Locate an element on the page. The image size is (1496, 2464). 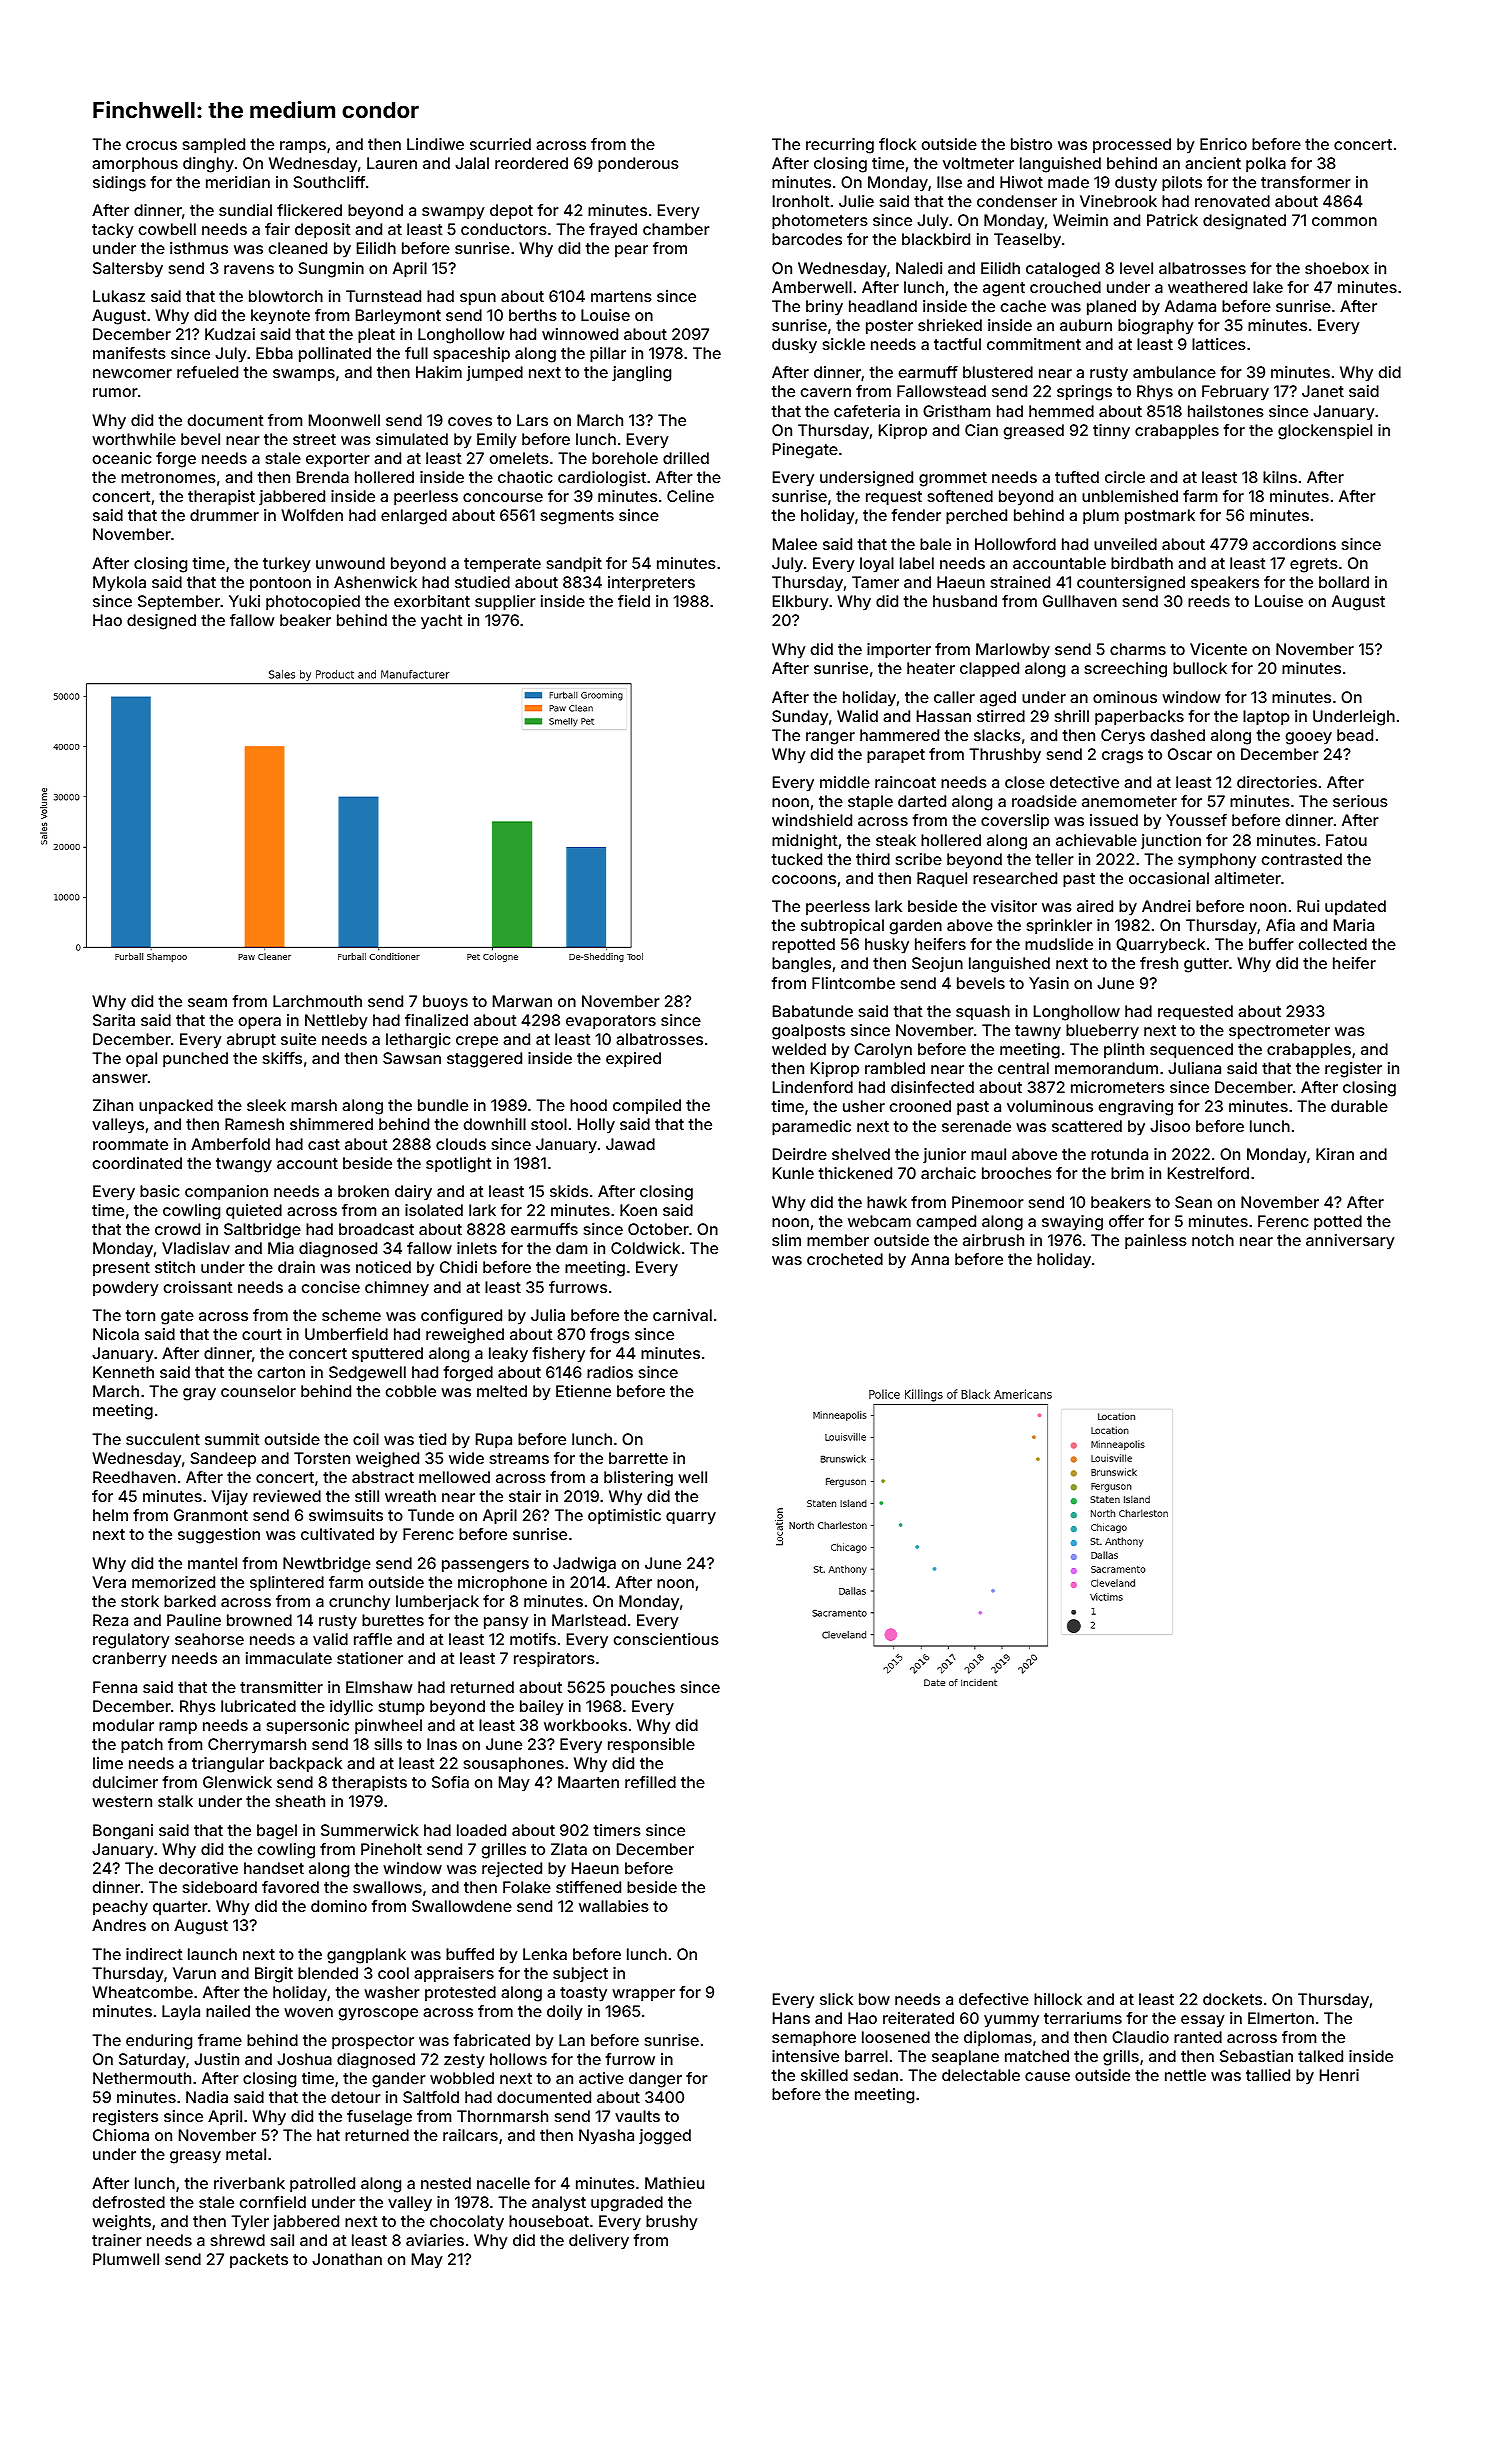
conscientious is located at coordinates (666, 1639).
